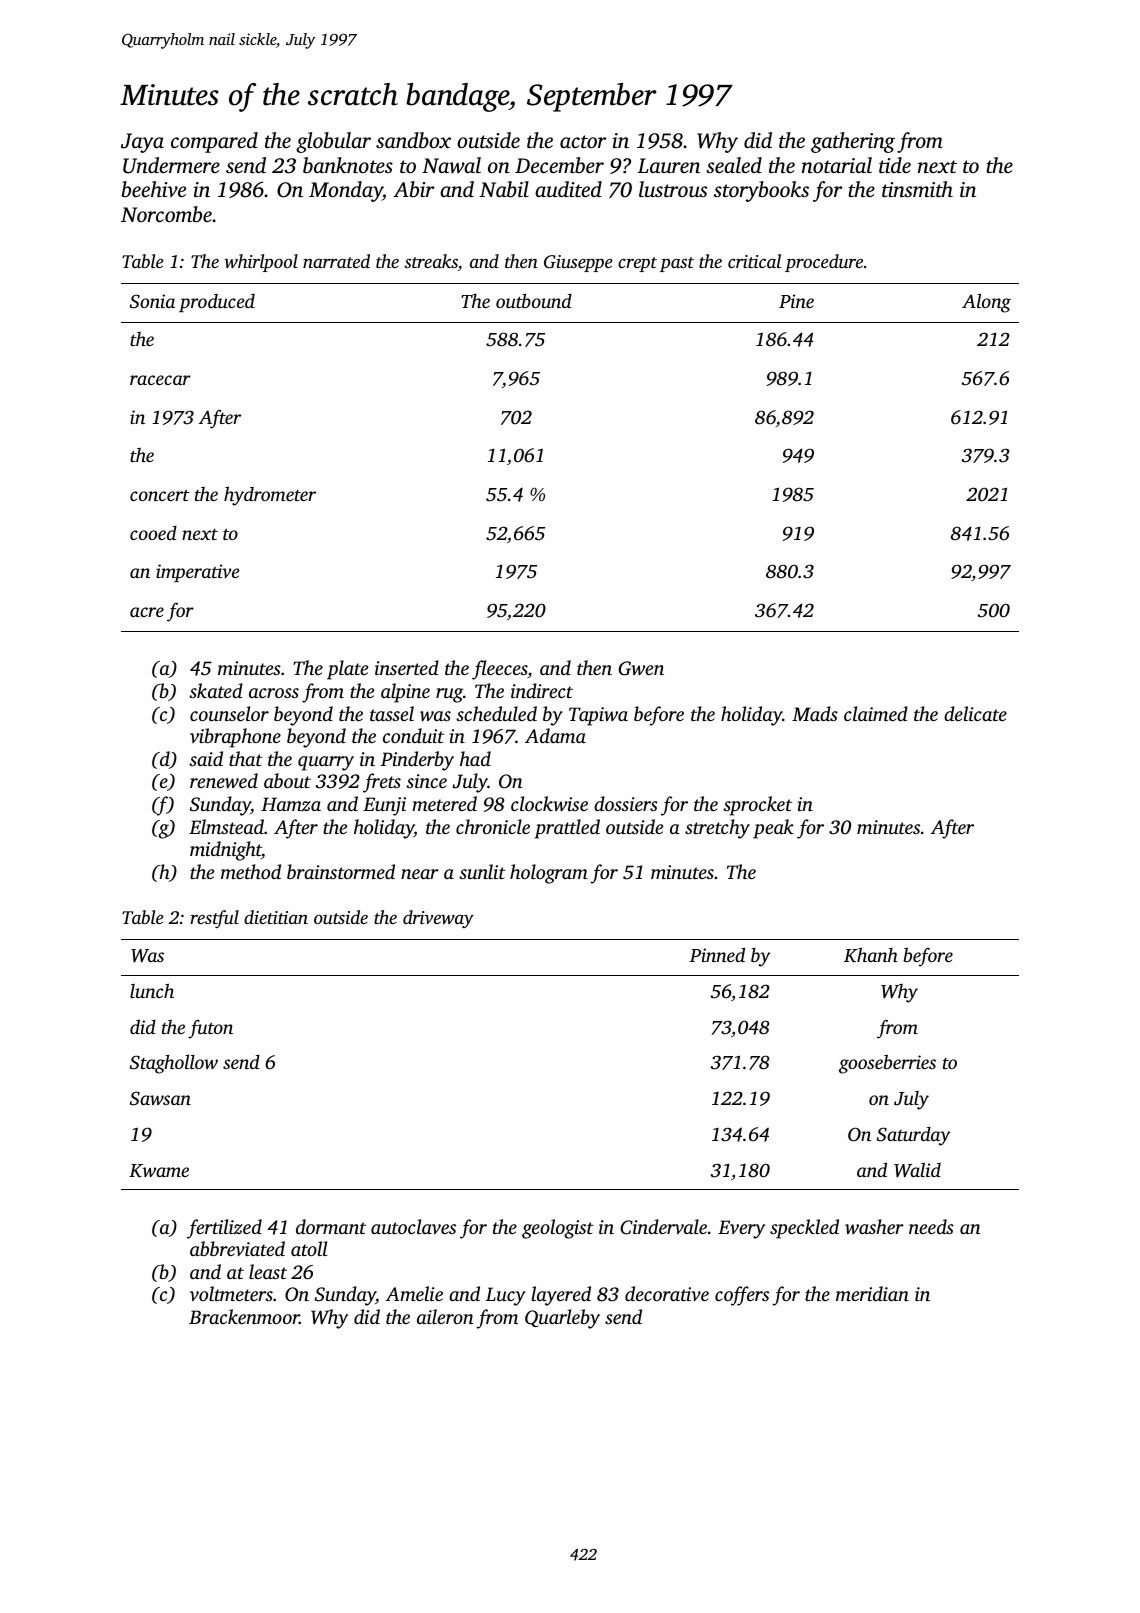  I want to click on geologist, so click(558, 1229).
